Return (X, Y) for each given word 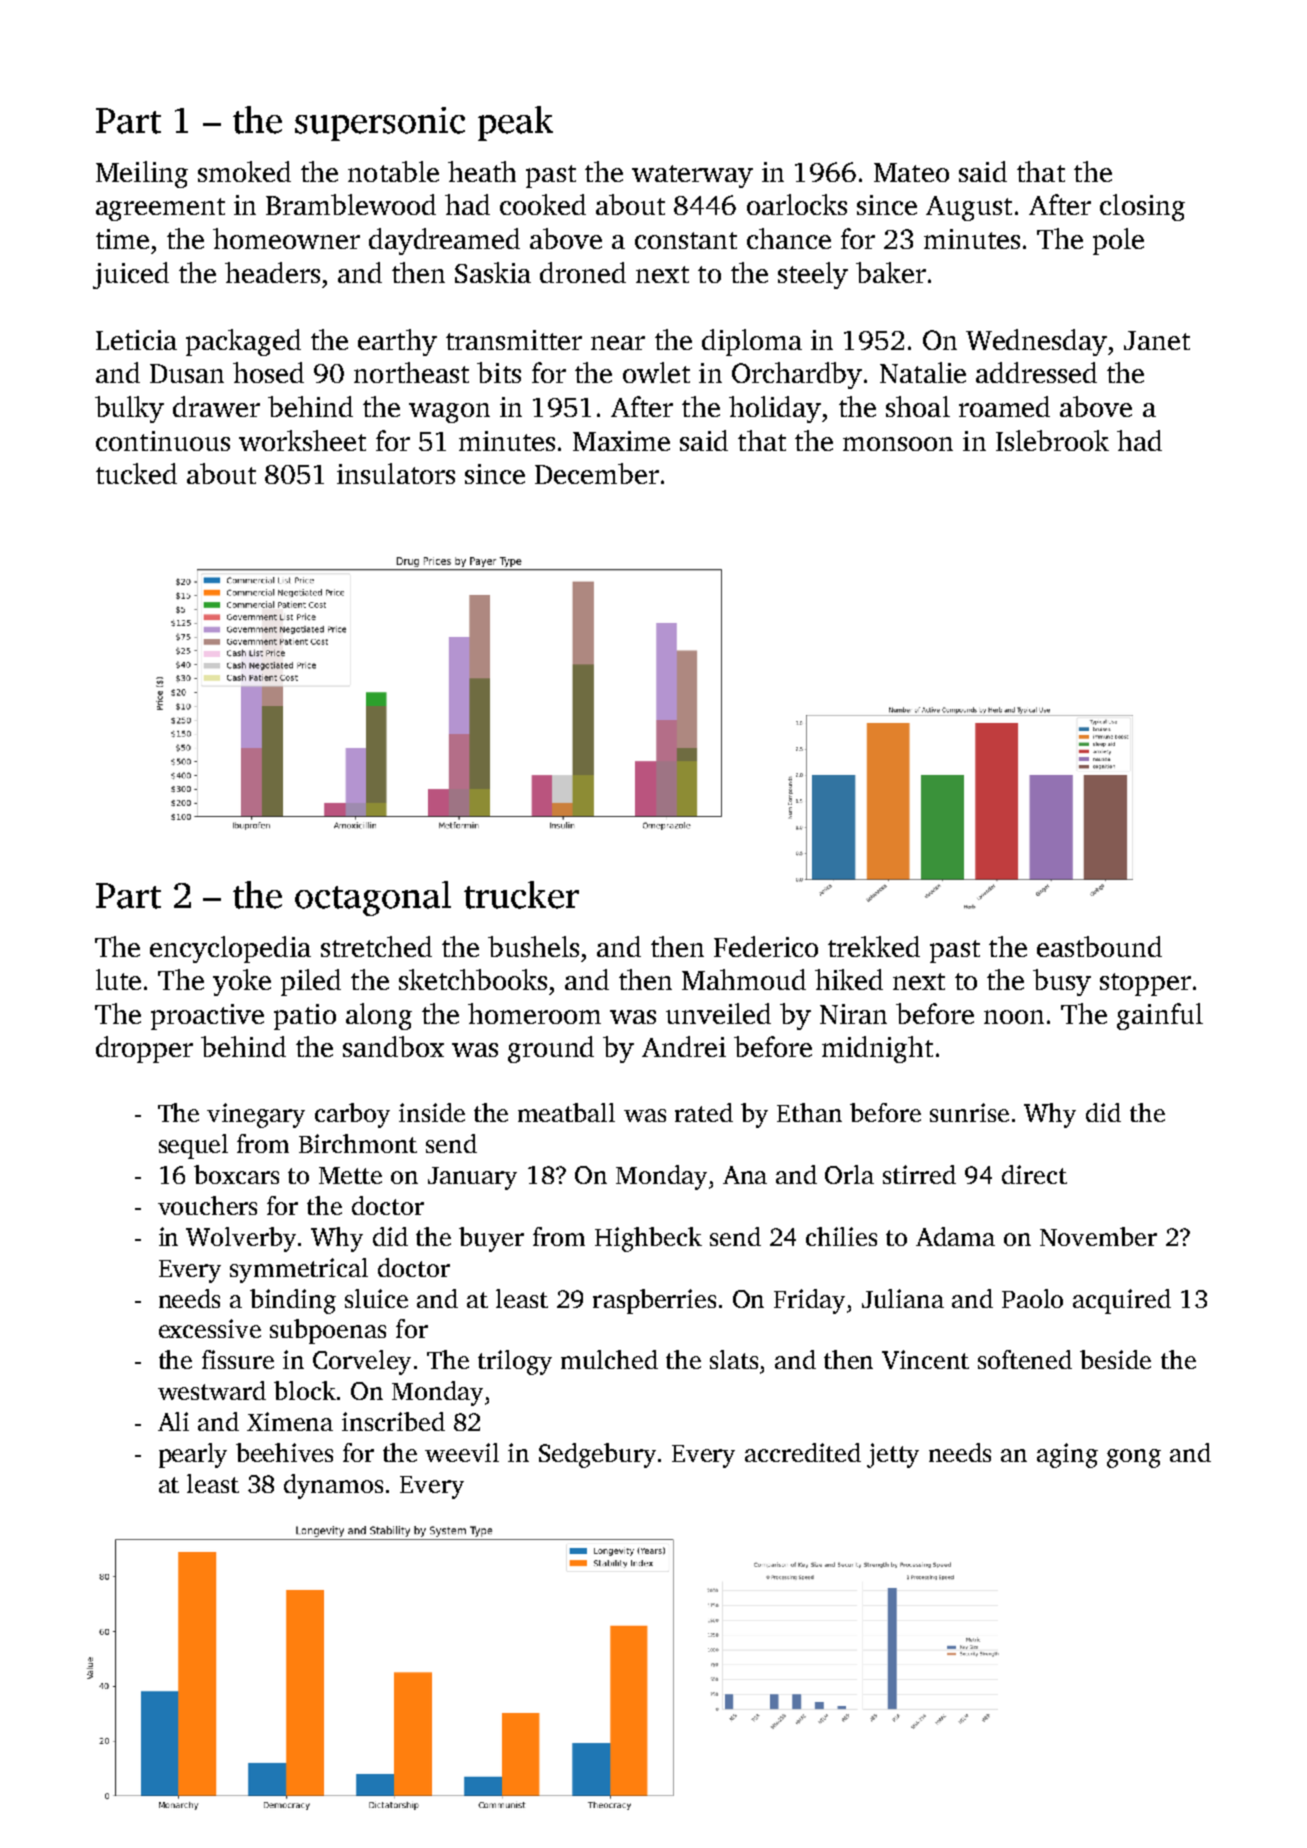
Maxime (621, 441)
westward (212, 1390)
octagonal (373, 898)
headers (272, 272)
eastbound (1099, 946)
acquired (1122, 1301)
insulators (396, 473)
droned (583, 272)
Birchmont (358, 1143)
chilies (841, 1236)
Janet (1157, 340)
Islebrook (1052, 440)
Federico (766, 946)
